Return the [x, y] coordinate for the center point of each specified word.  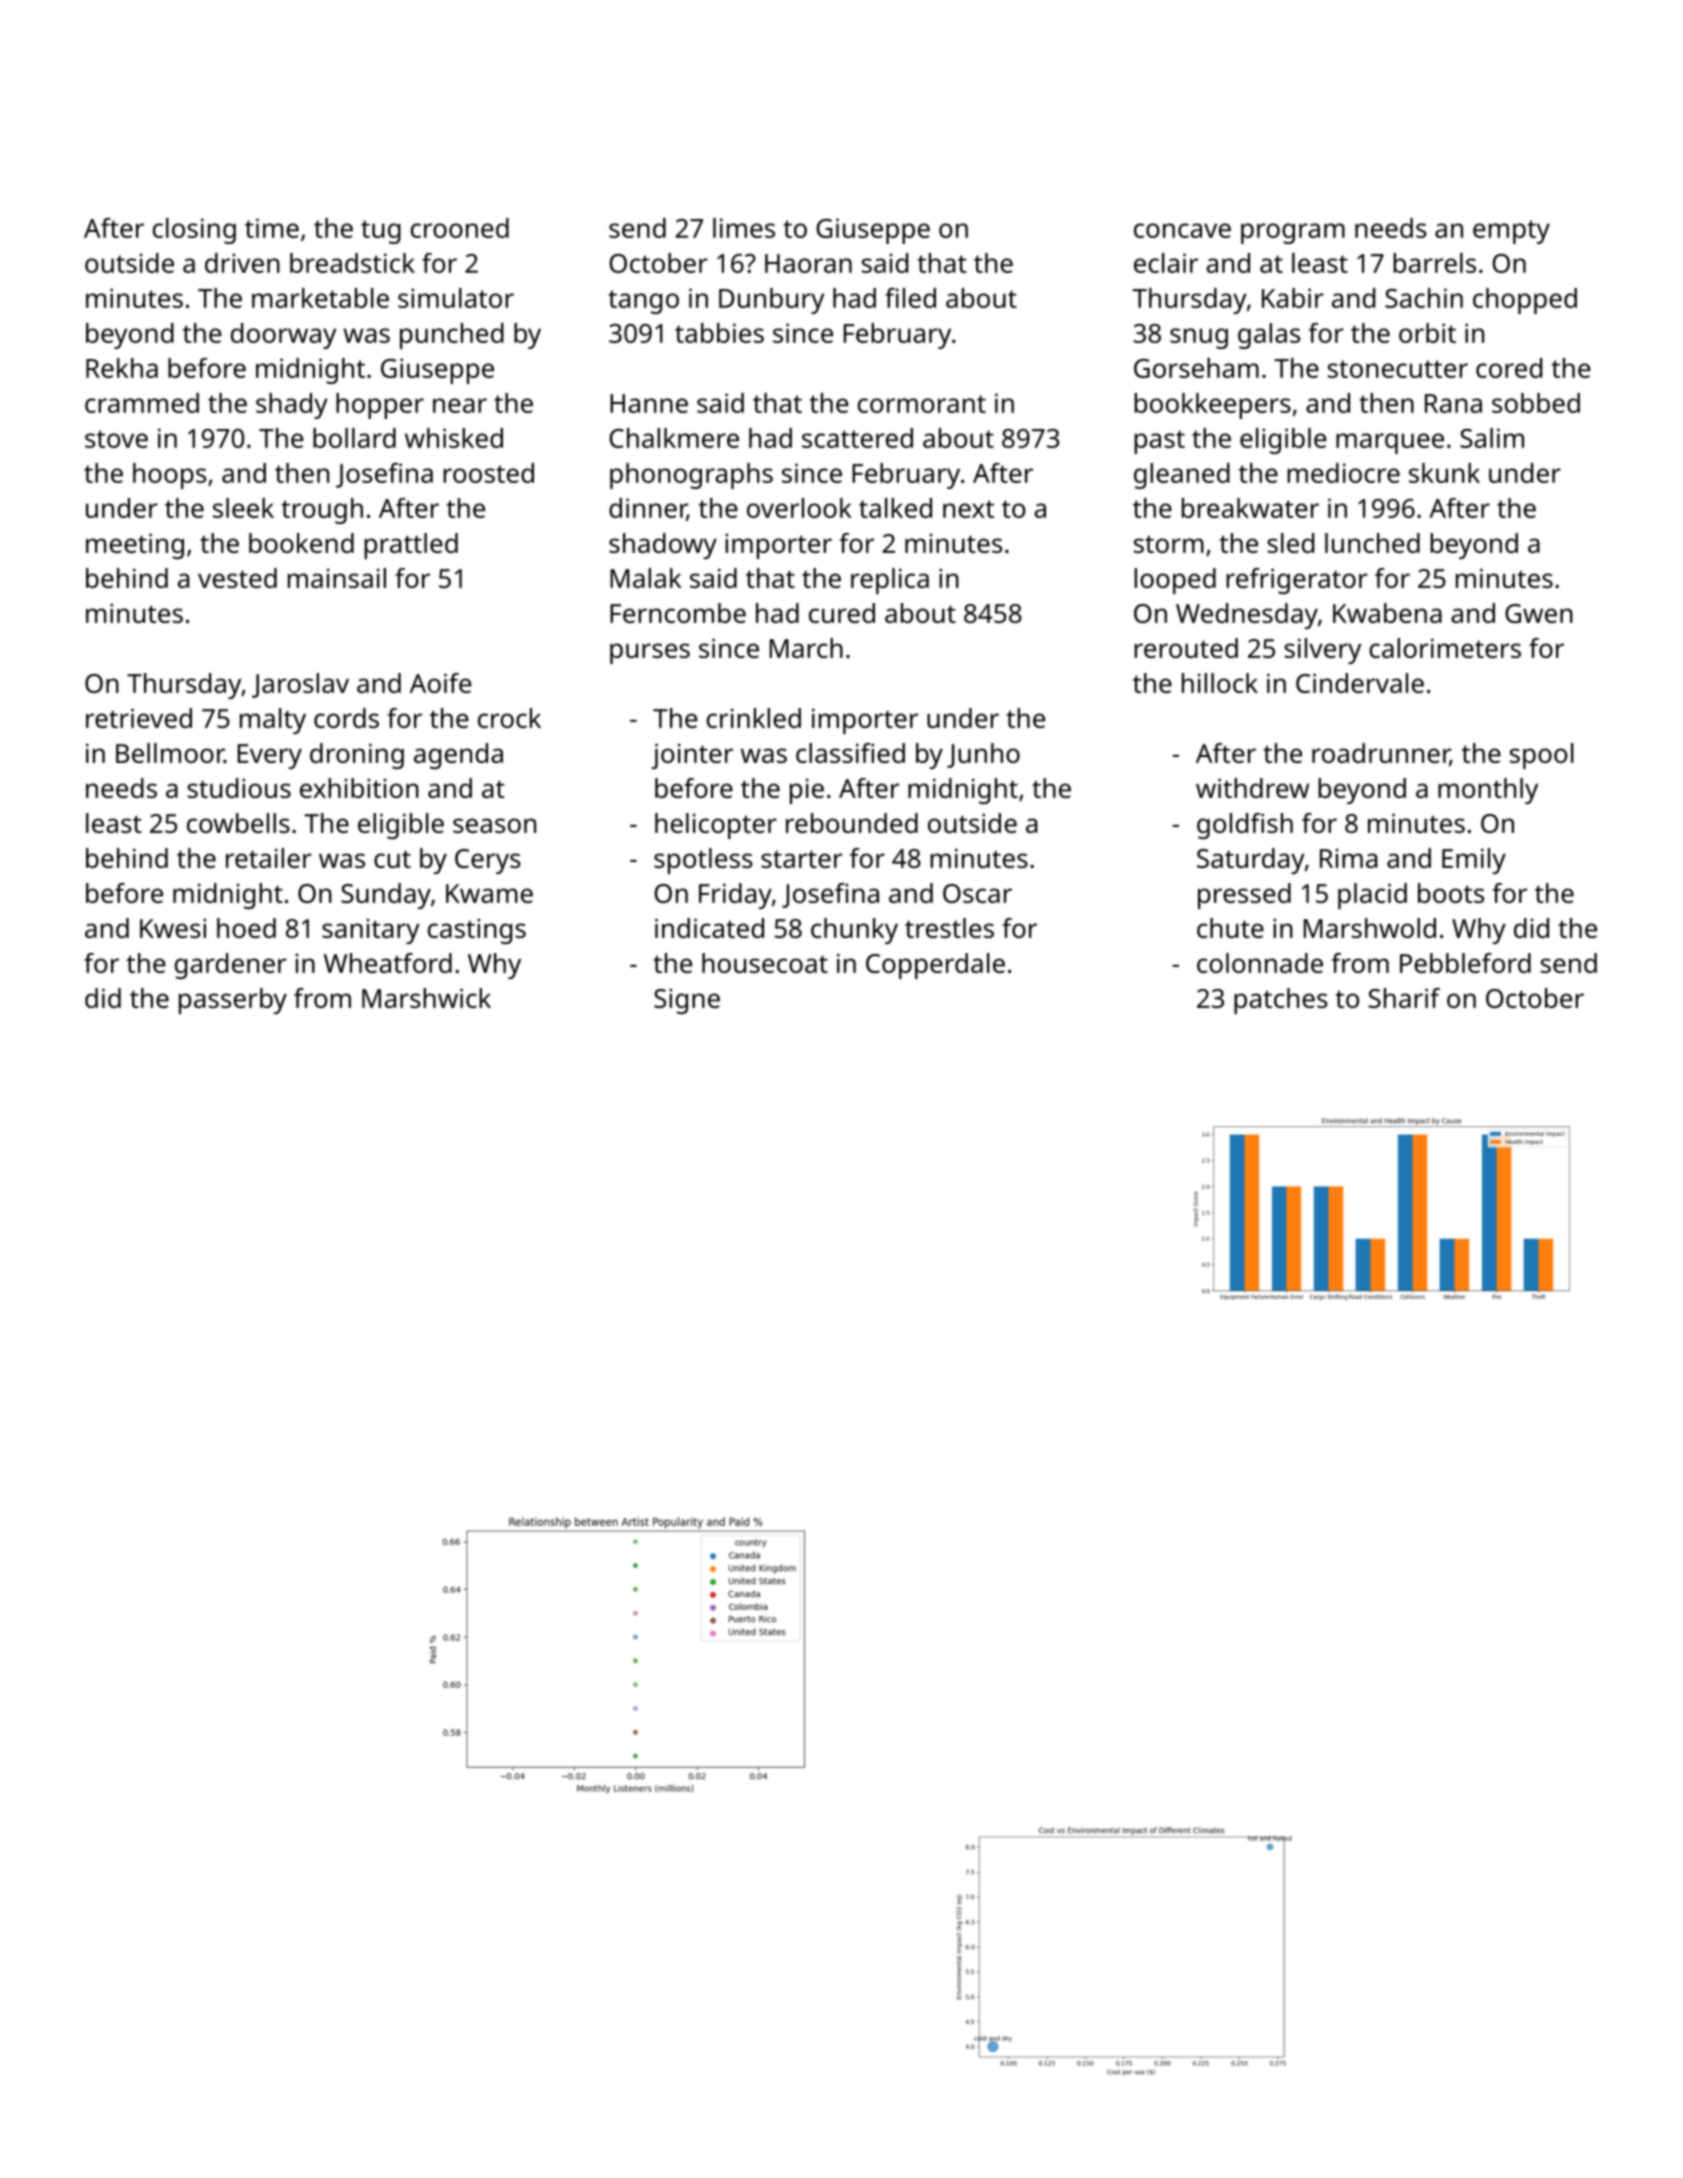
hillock [1220, 683]
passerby [233, 1001]
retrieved [139, 718]
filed [910, 298]
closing [194, 231]
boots [1451, 893]
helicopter [716, 826]
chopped [1525, 301]
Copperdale [935, 966]
